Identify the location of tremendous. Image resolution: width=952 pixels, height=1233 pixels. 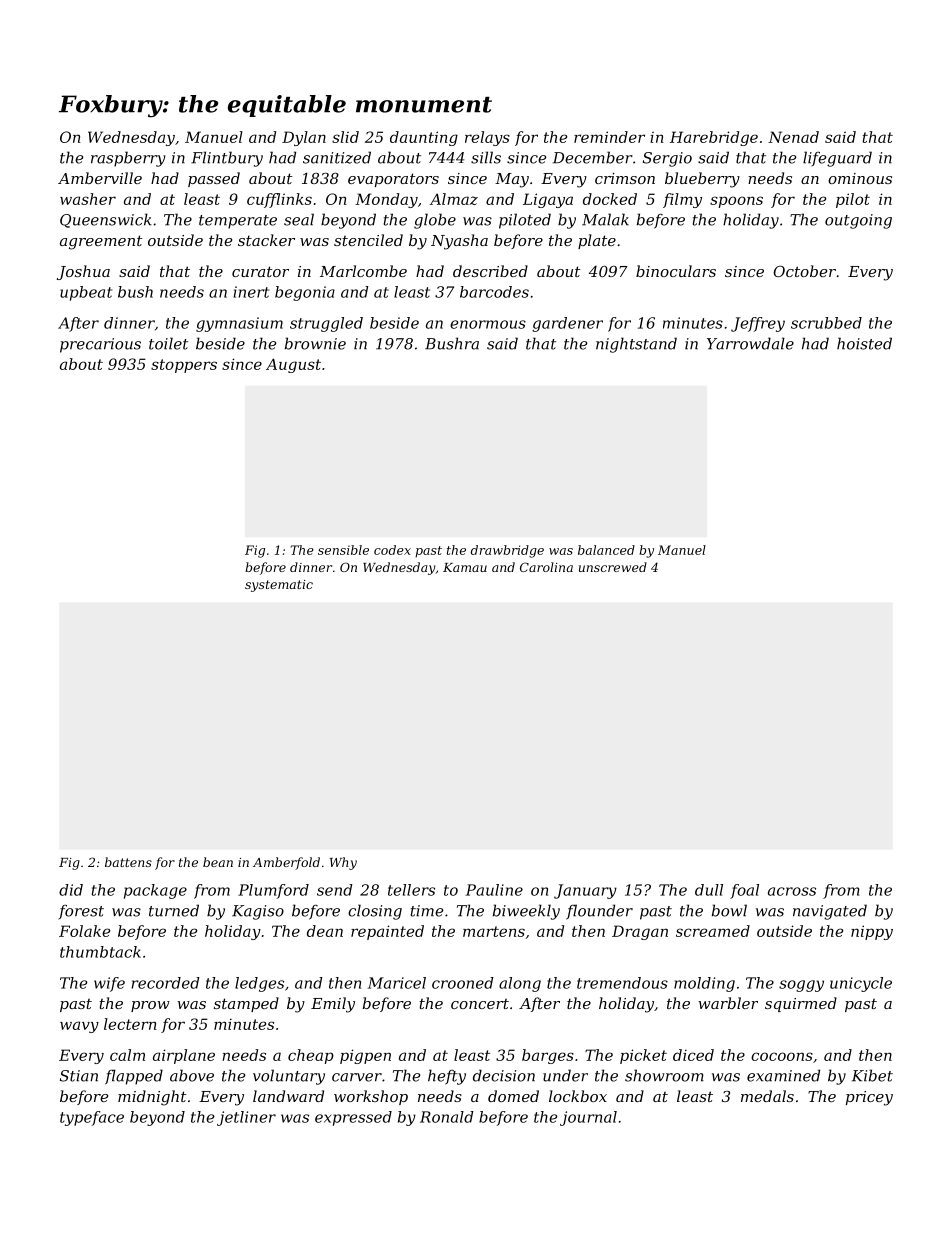
(622, 983).
